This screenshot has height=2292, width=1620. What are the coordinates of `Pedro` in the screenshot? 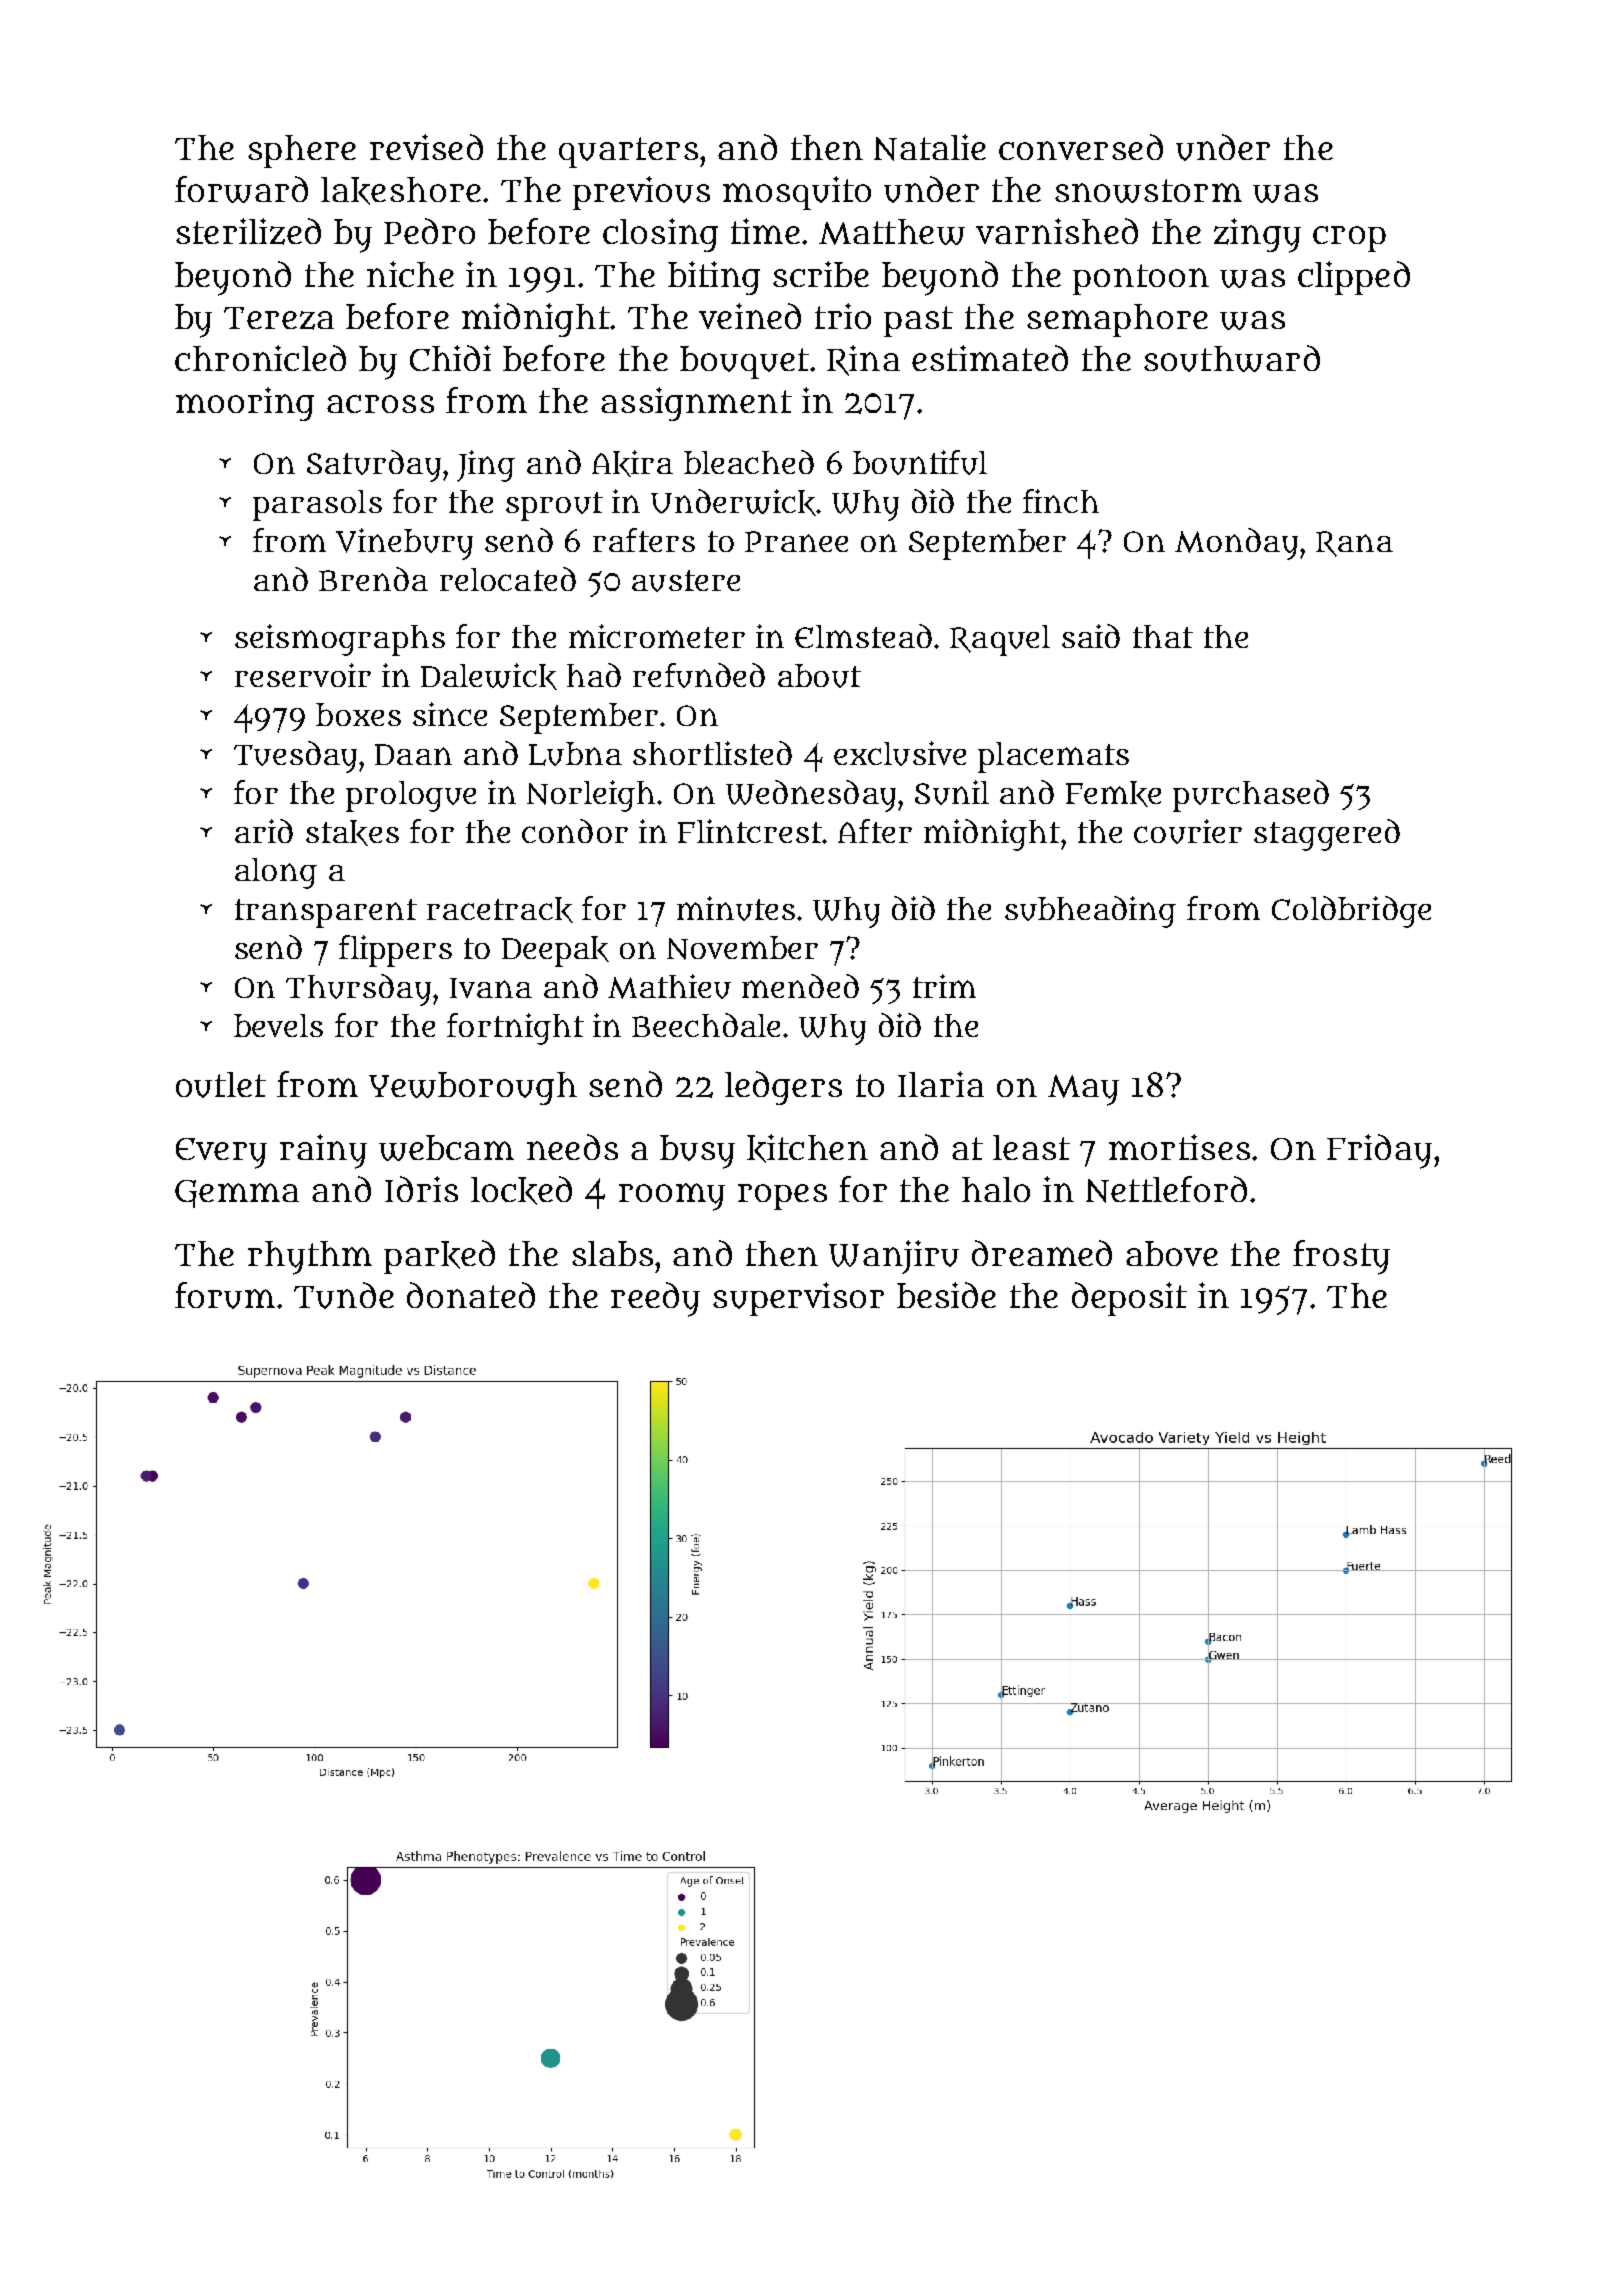 It's located at (429, 231).
